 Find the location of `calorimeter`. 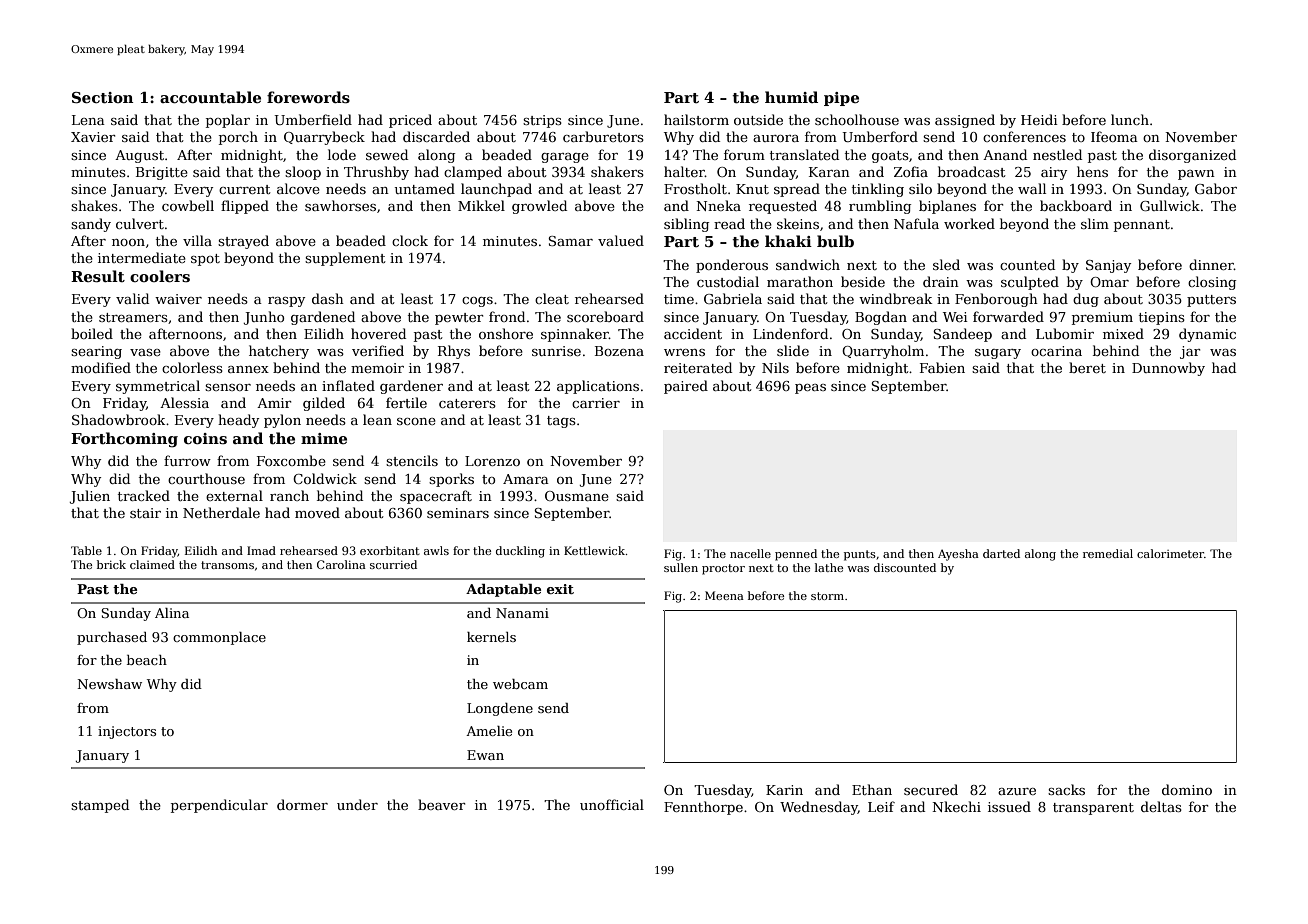

calorimeter is located at coordinates (1170, 553).
